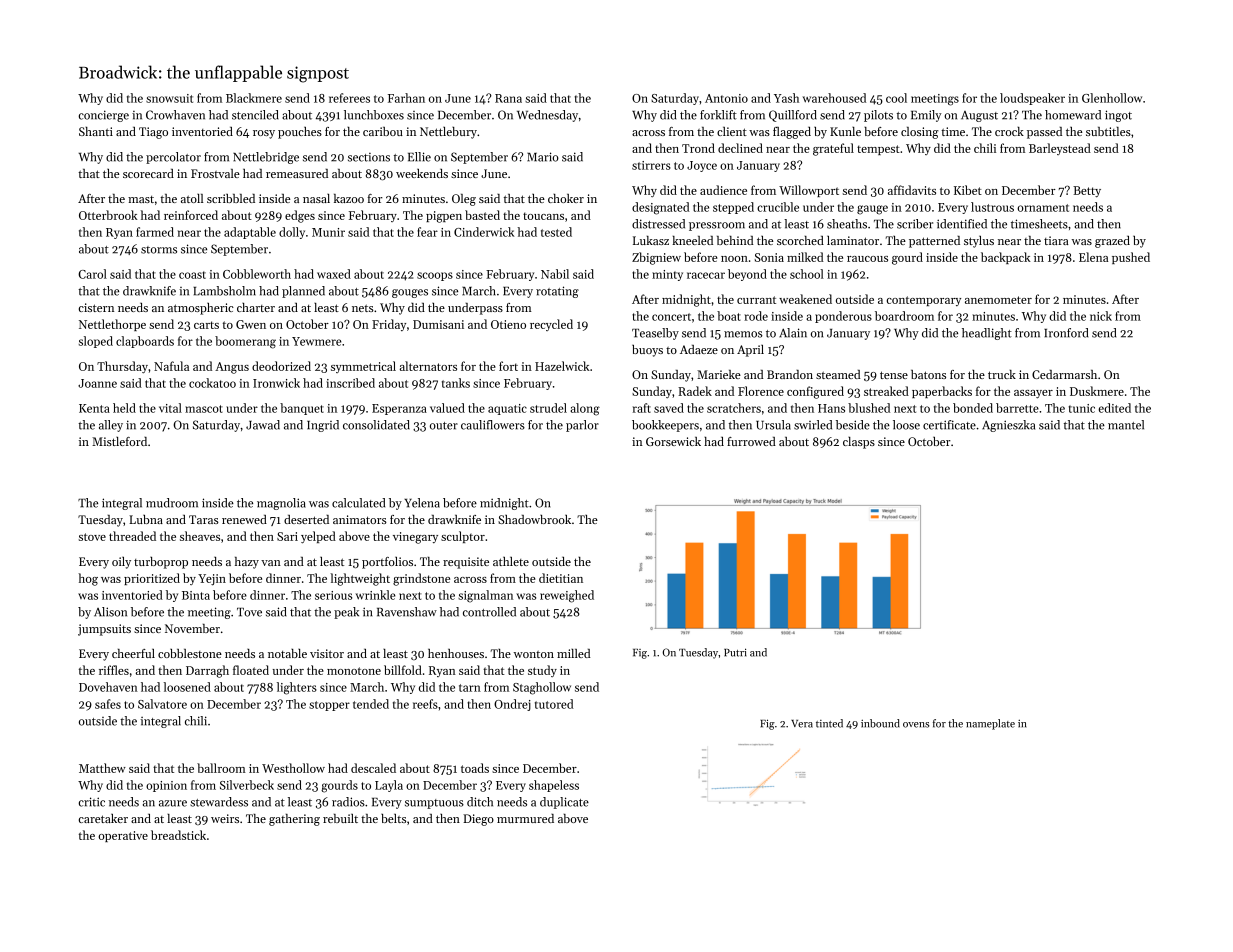  I want to click on shapeless, so click(554, 786).
